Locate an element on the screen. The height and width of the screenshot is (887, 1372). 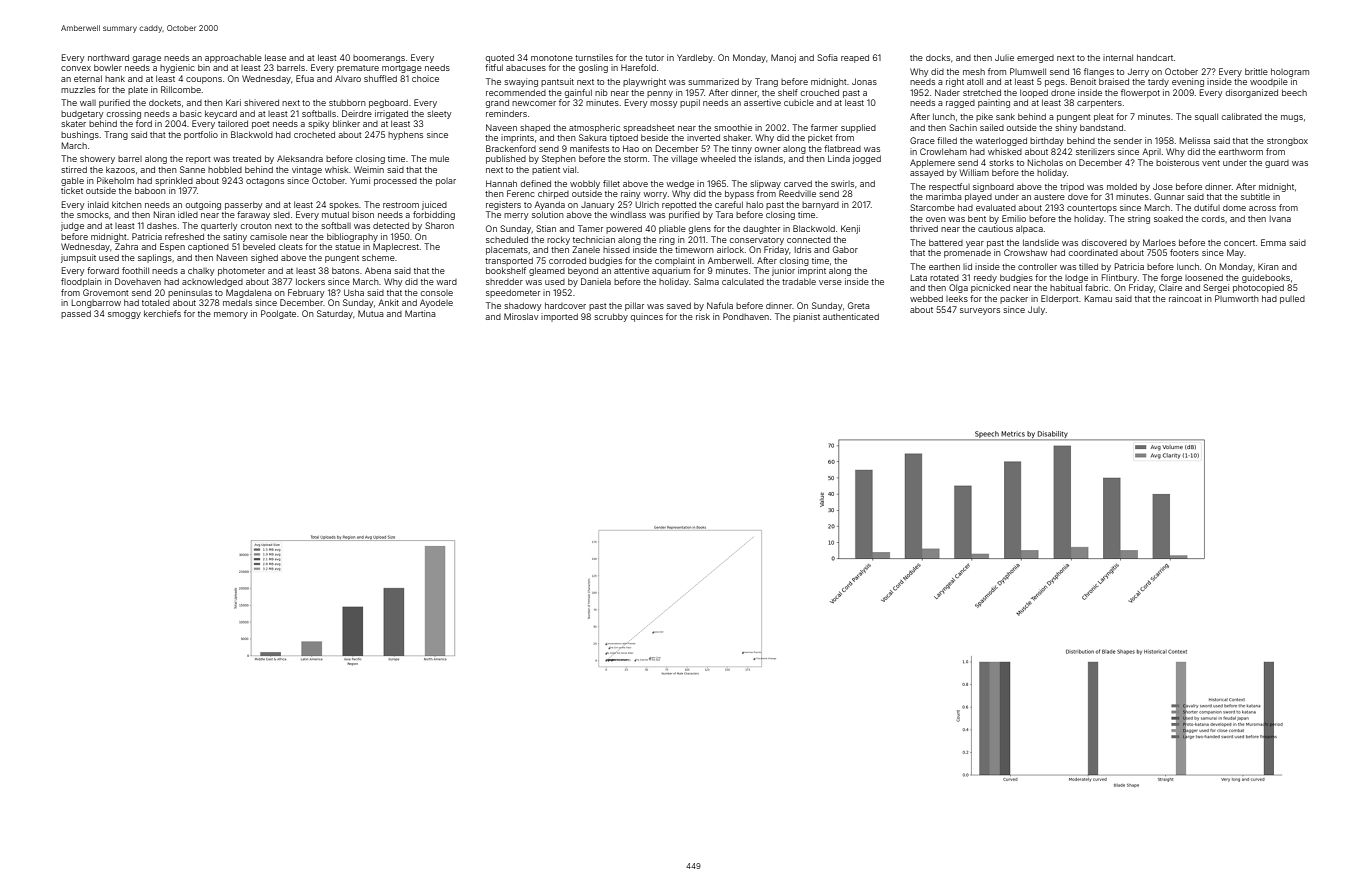
passed is located at coordinates (76, 314).
